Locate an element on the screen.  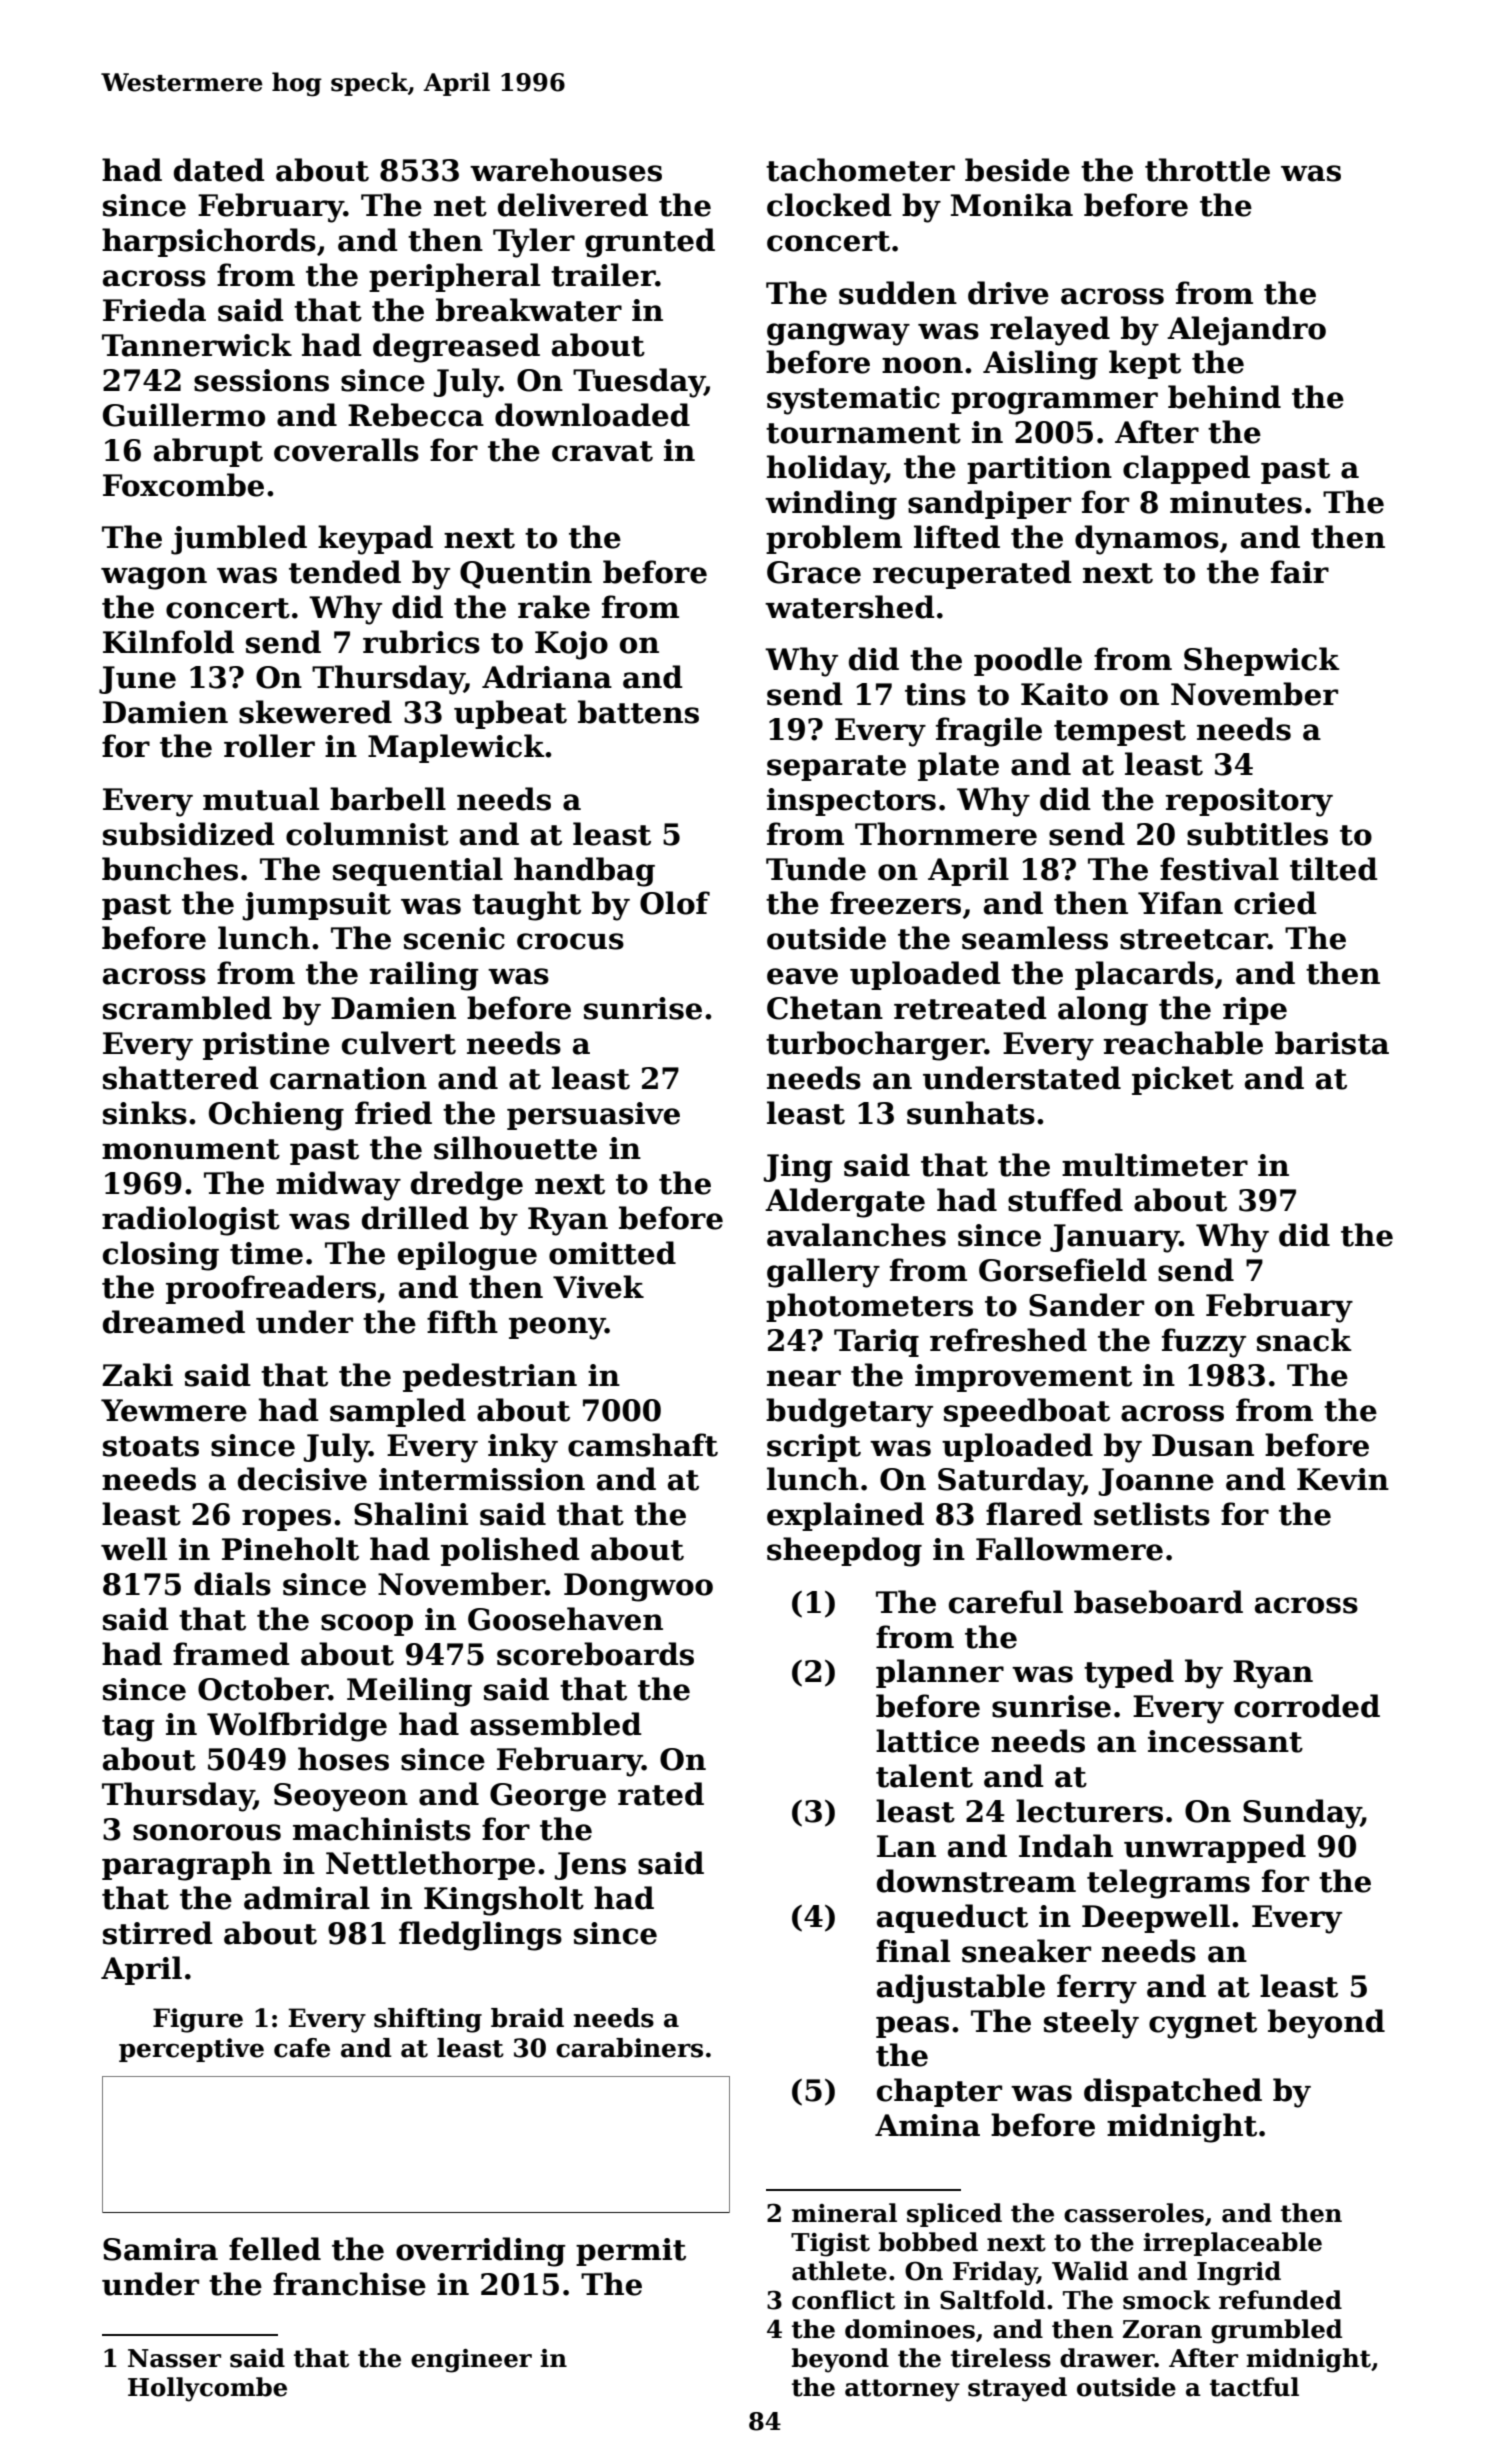
tended is located at coordinates (345, 572).
